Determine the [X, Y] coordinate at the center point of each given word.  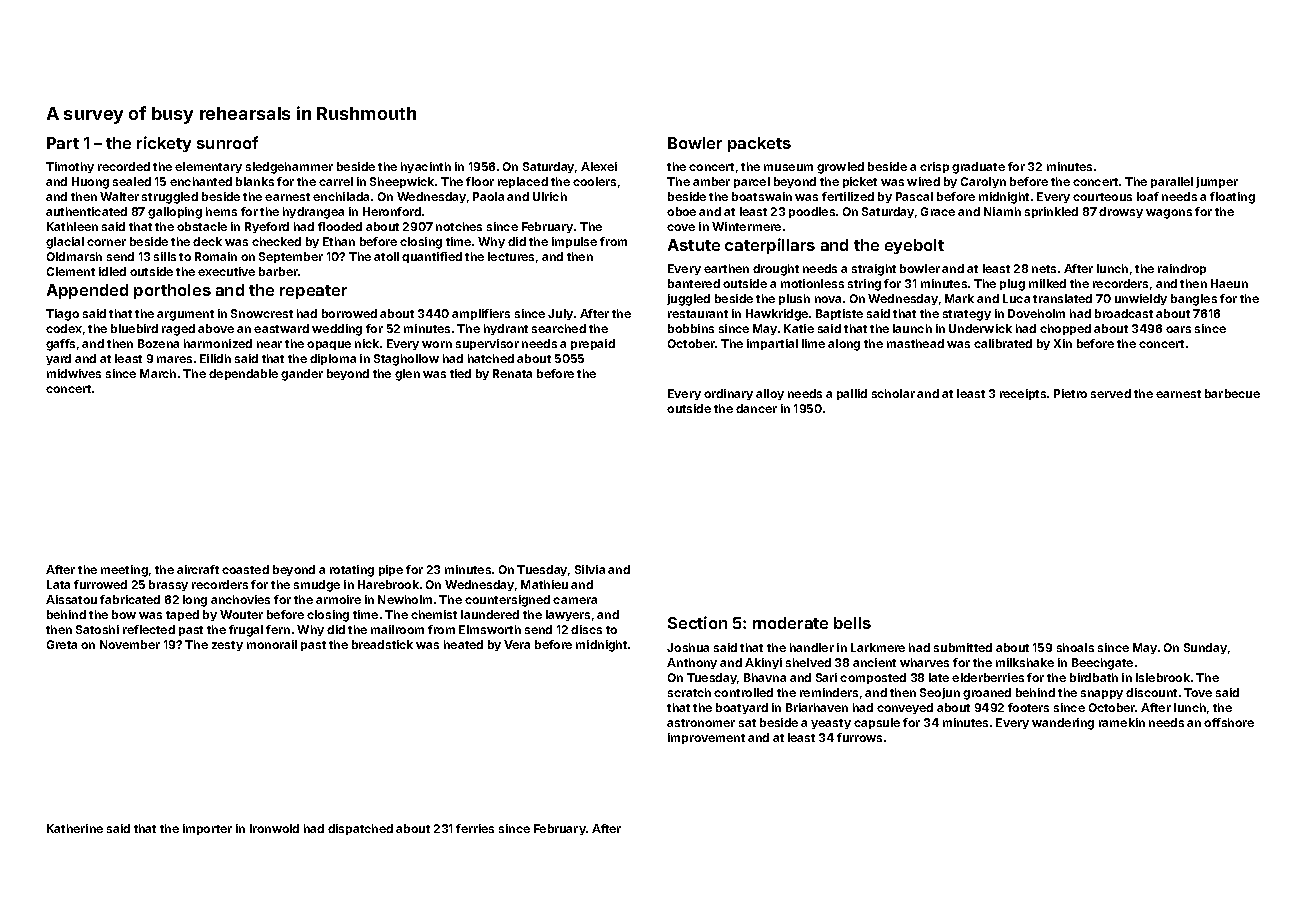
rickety [164, 144]
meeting [124, 571]
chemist [434, 614]
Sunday [1205, 648]
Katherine [75, 828]
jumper [1217, 182]
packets [759, 144]
